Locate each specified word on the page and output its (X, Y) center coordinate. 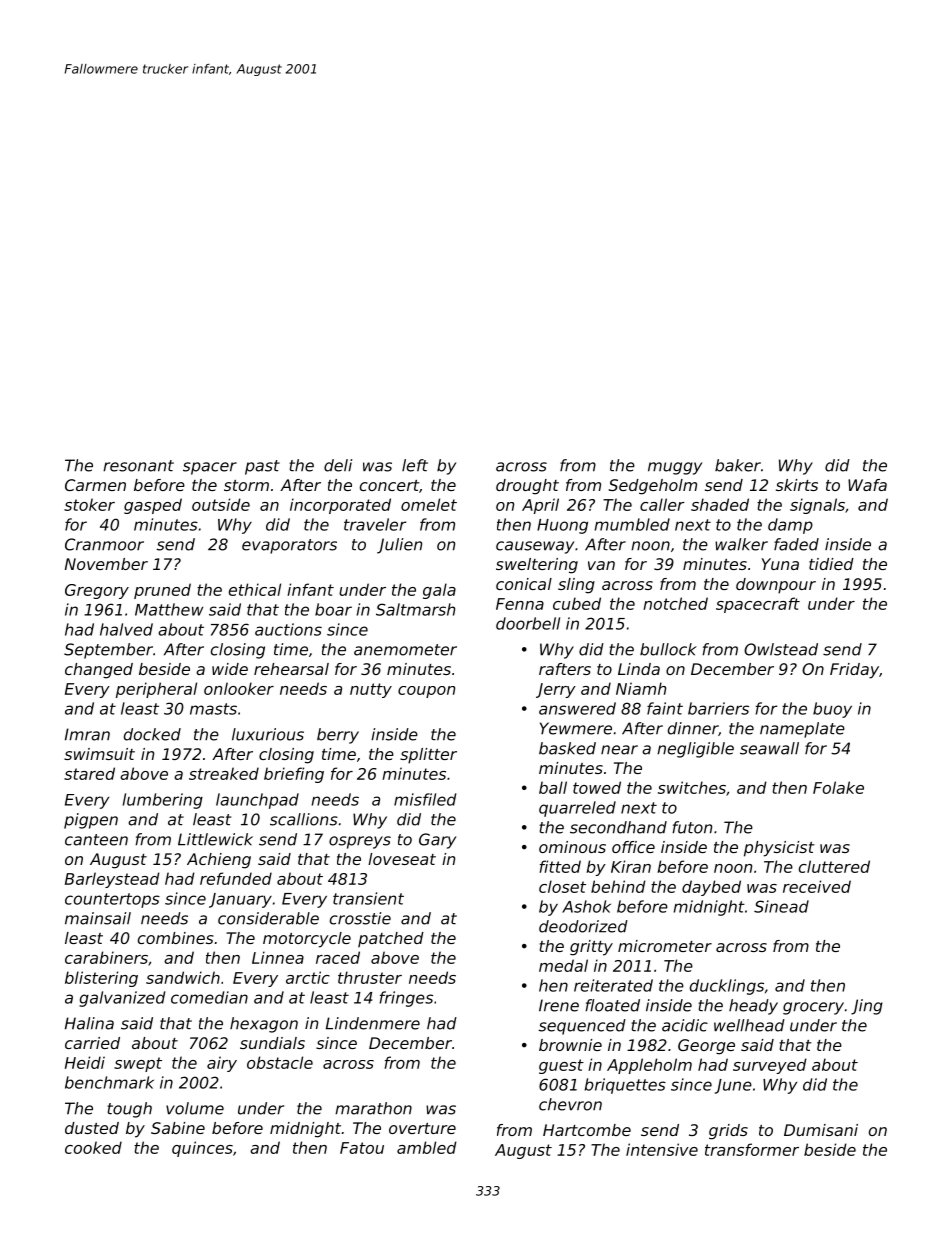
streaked (224, 773)
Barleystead (112, 880)
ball (553, 787)
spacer (210, 468)
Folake (838, 787)
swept (138, 1064)
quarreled (577, 809)
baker (738, 465)
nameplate (802, 730)
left (415, 465)
